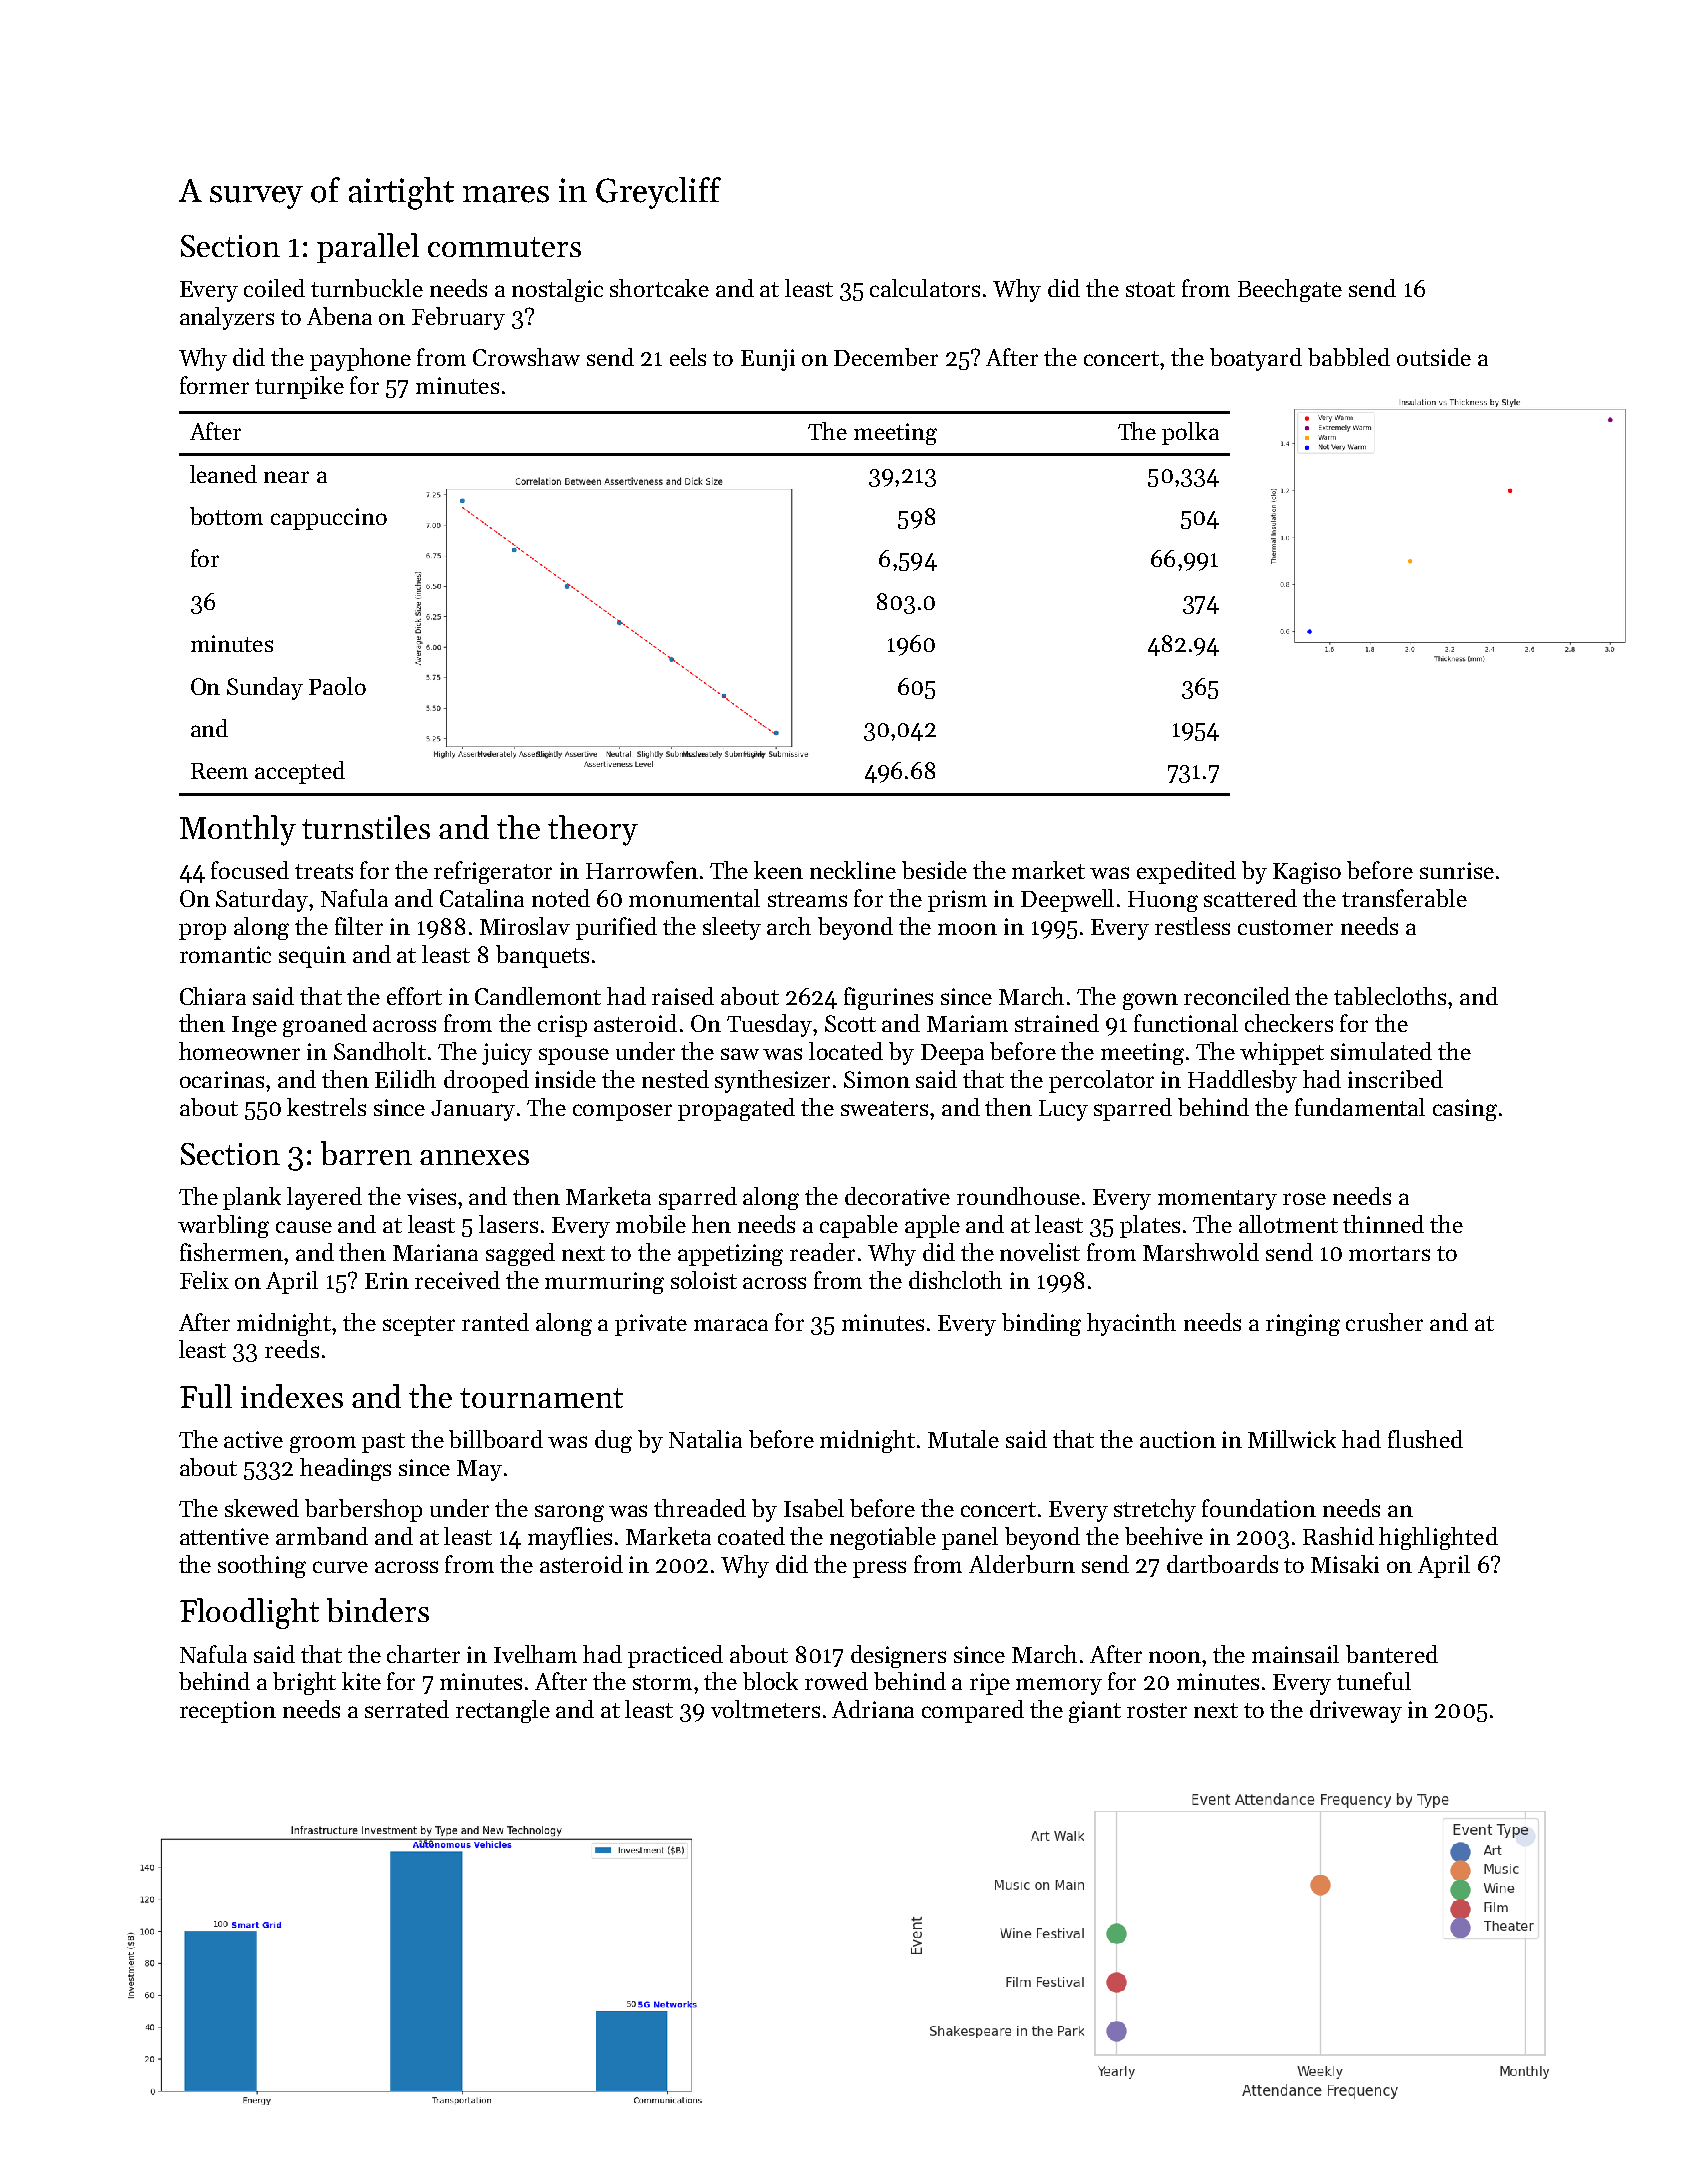 The image size is (1683, 2178). I want to click on outside, so click(1434, 357).
